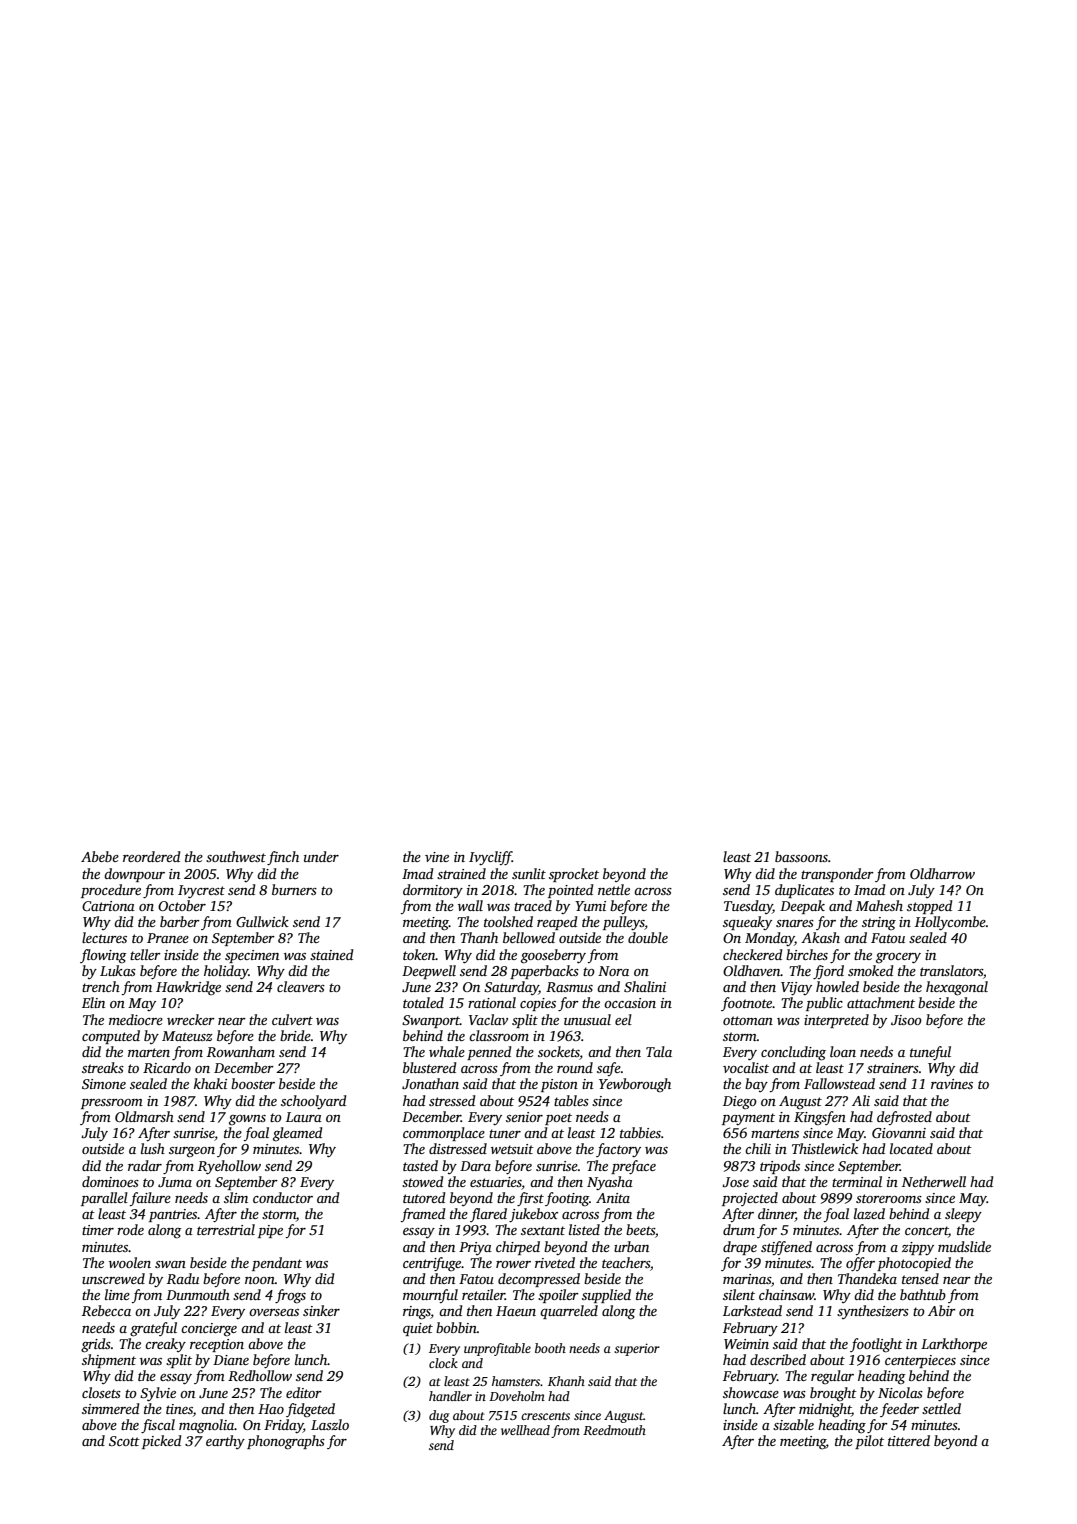  Describe the element at coordinates (144, 1116) in the screenshot. I see `Oldmarsh` at that location.
